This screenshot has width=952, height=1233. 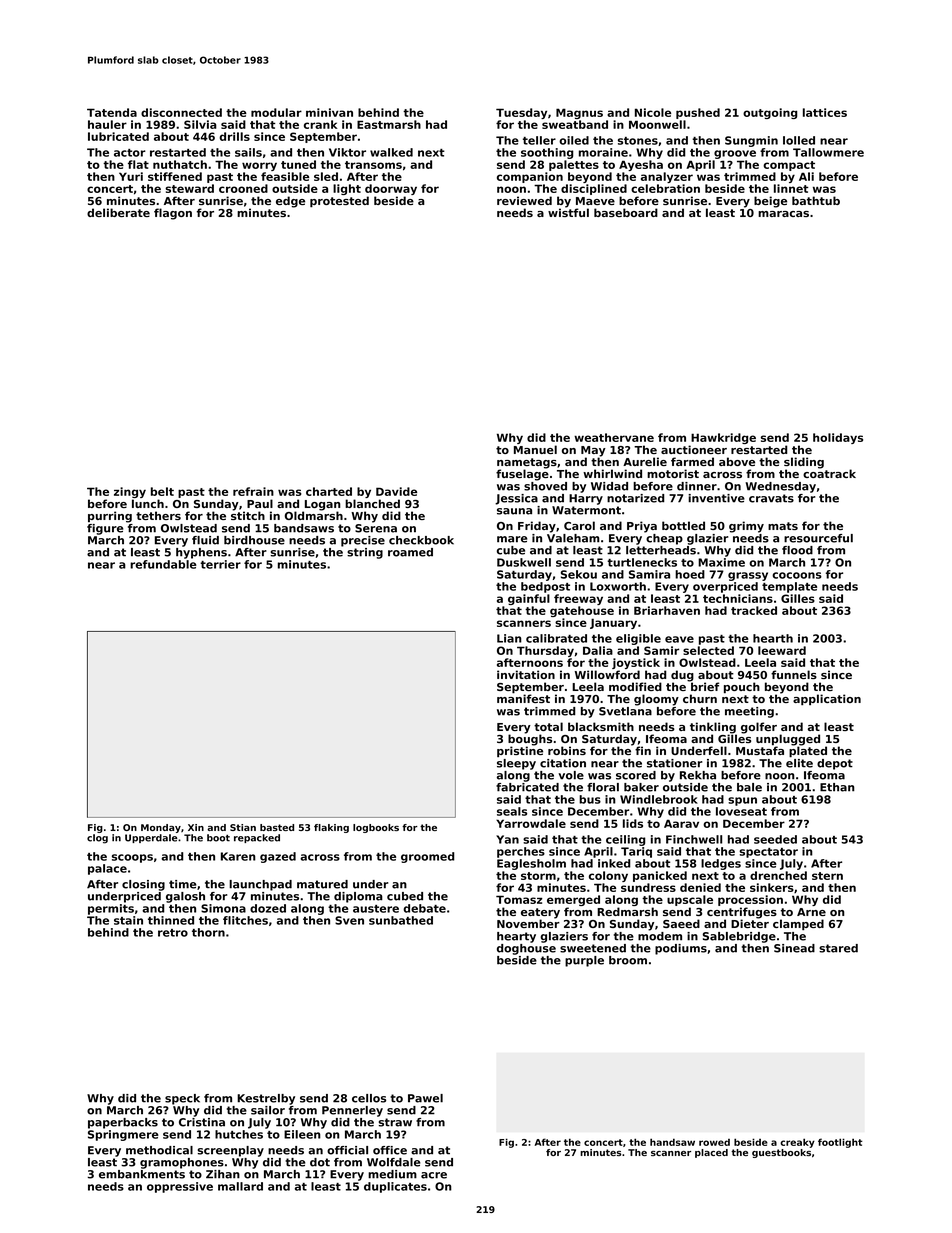 What do you see at coordinates (196, 827) in the screenshot?
I see `Xin` at bounding box center [196, 827].
